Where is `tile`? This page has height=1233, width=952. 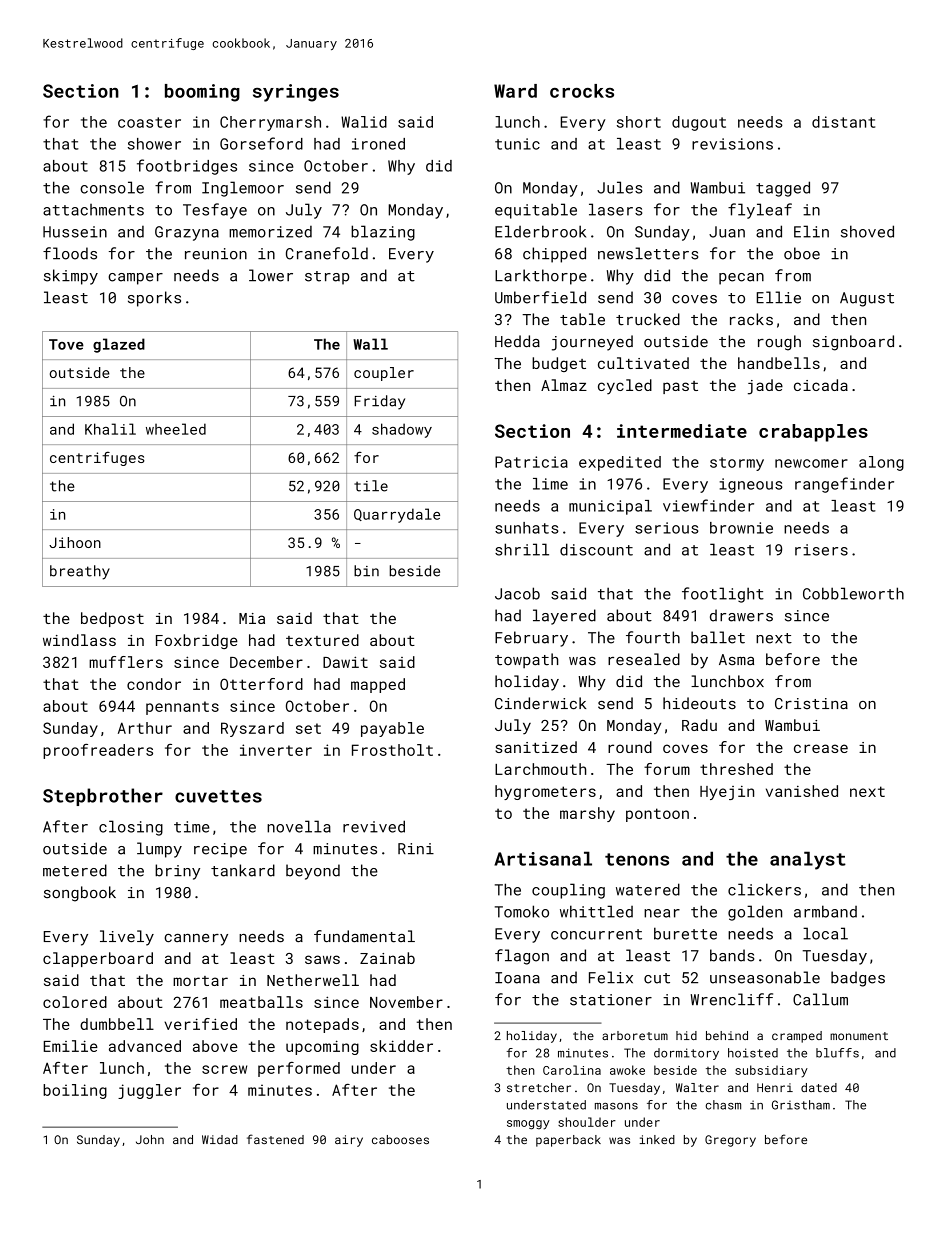
tile is located at coordinates (371, 486).
